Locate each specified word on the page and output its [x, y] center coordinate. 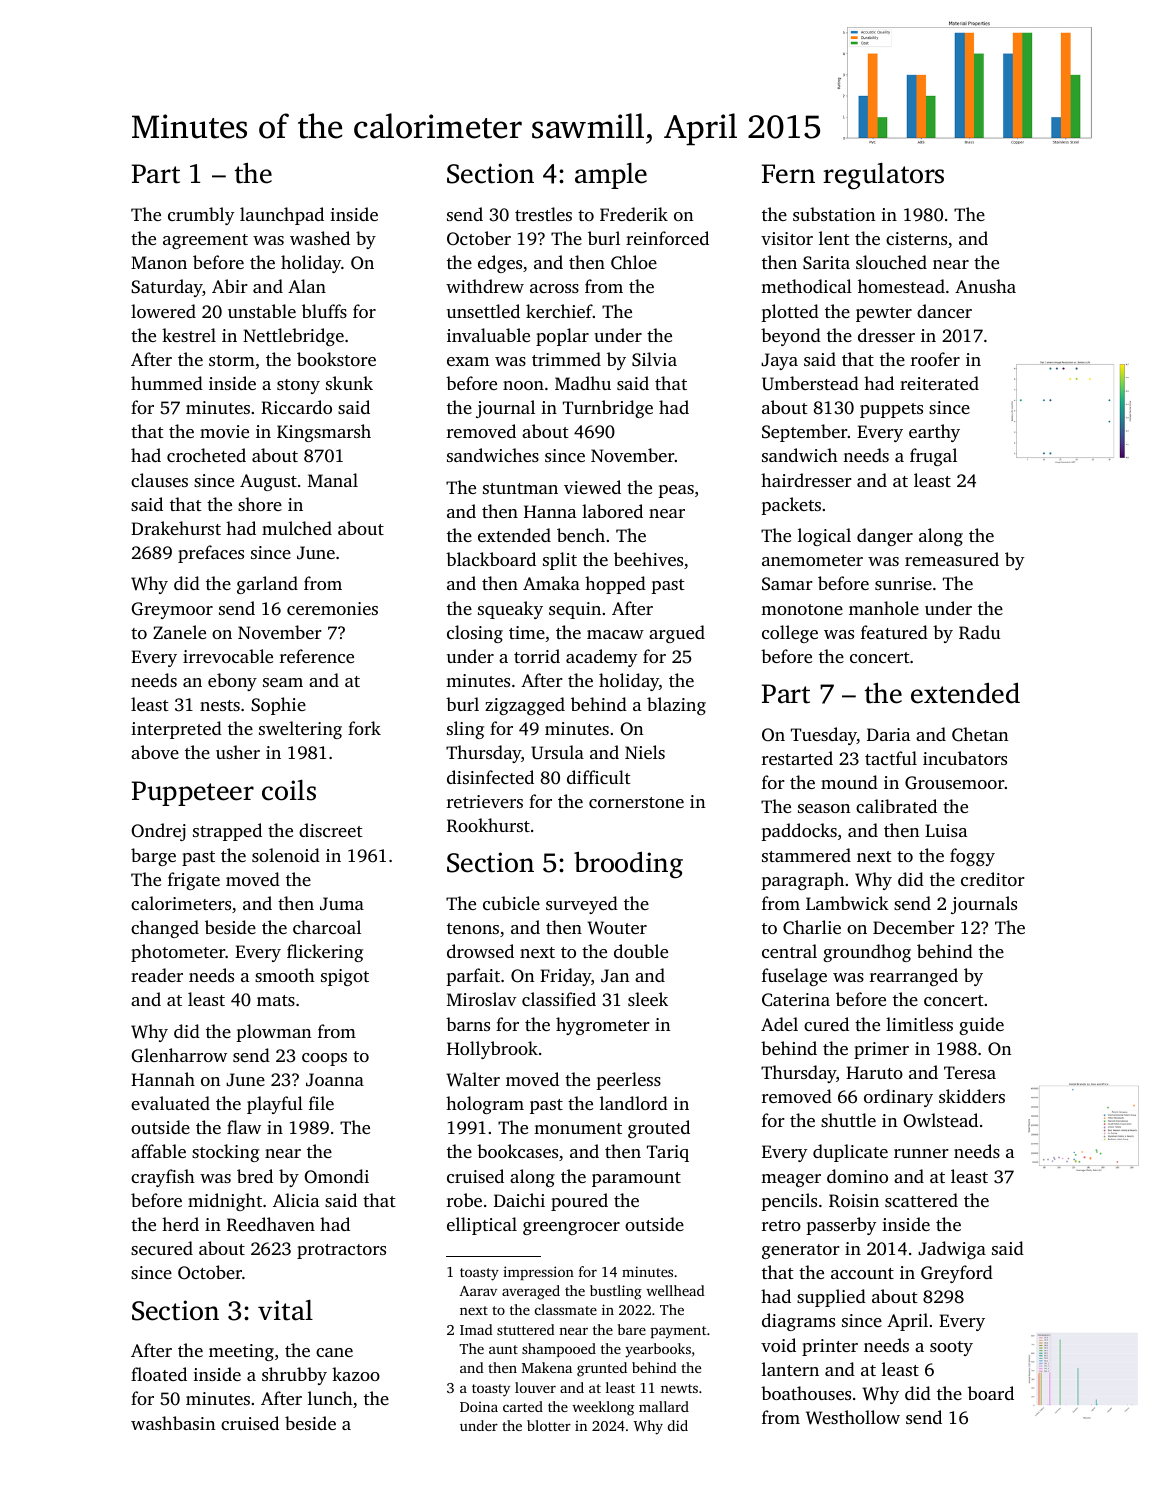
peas [676, 491]
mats [276, 1000]
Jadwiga [952, 1250]
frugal [933, 457]
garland [267, 585]
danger [885, 537]
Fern [788, 174]
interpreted [176, 730]
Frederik [634, 214]
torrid [537, 656]
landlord [634, 1103]
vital [285, 1310]
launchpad [282, 216]
